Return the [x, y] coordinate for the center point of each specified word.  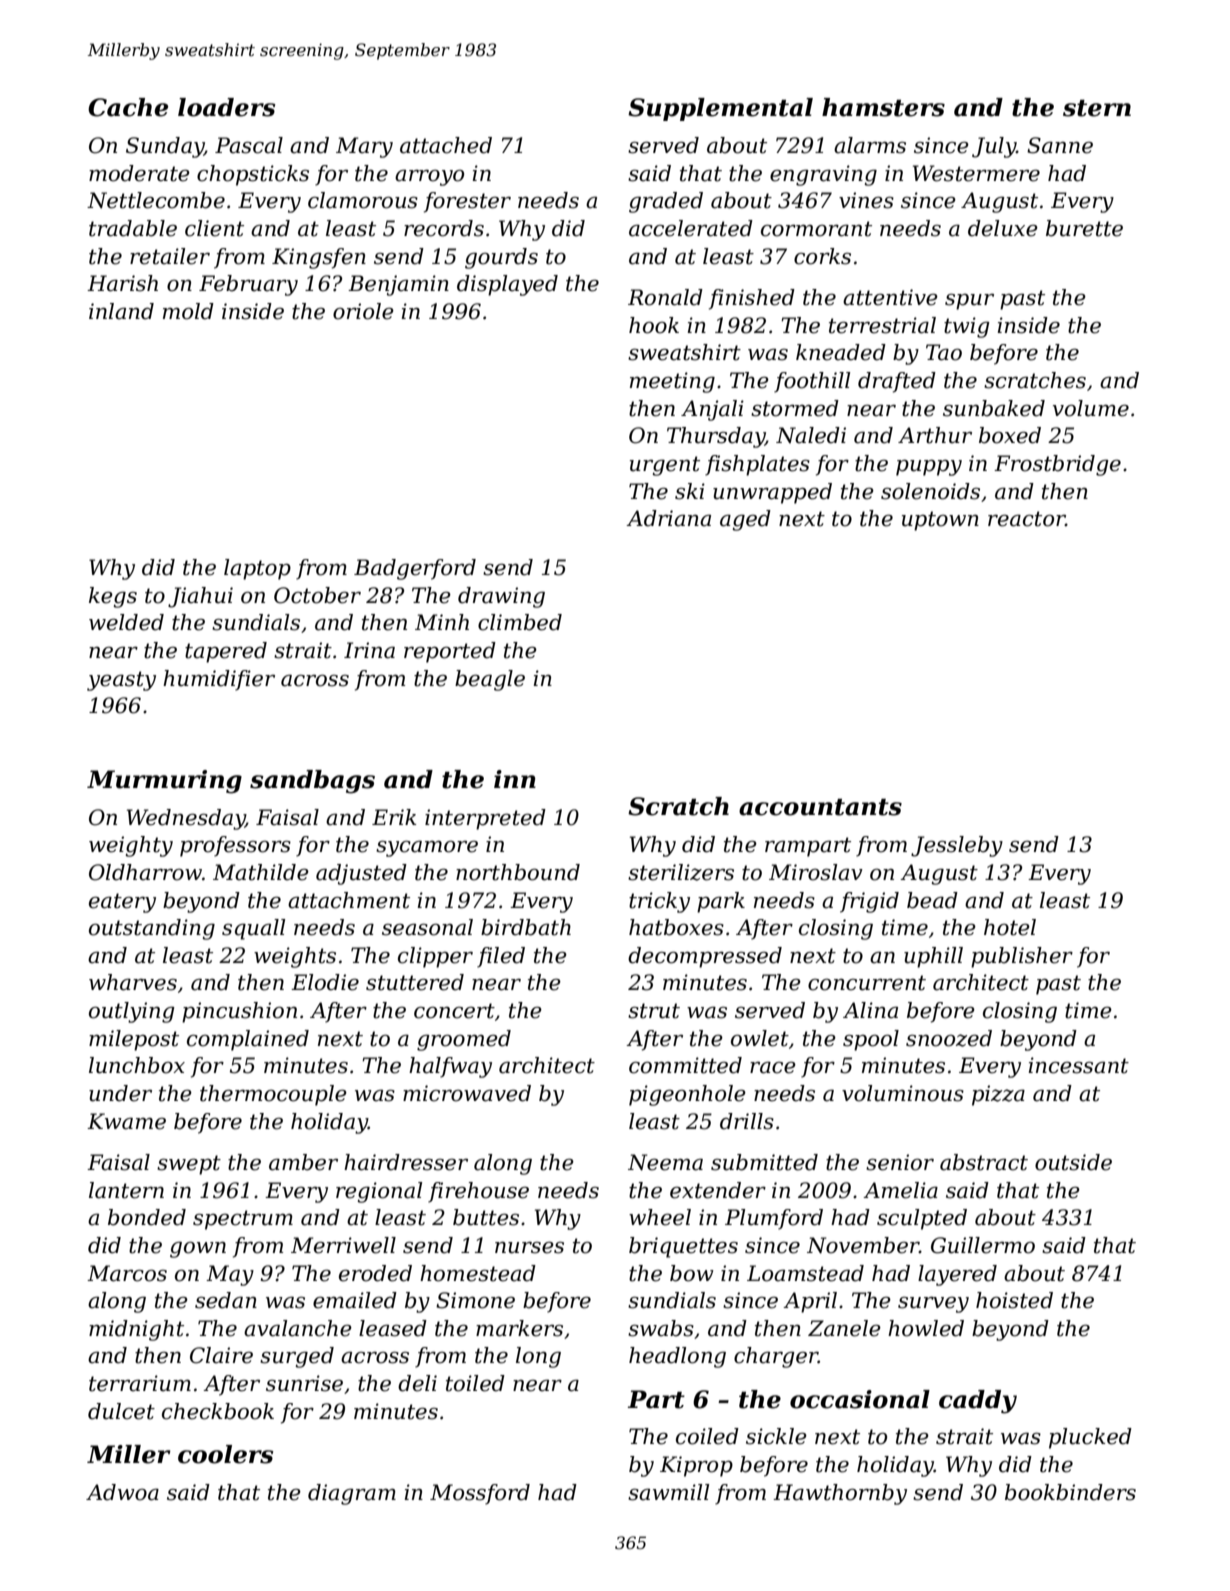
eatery [122, 903]
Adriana [668, 518]
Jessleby [957, 846]
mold [188, 311]
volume [1091, 408]
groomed [464, 1040]
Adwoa [122, 1492]
